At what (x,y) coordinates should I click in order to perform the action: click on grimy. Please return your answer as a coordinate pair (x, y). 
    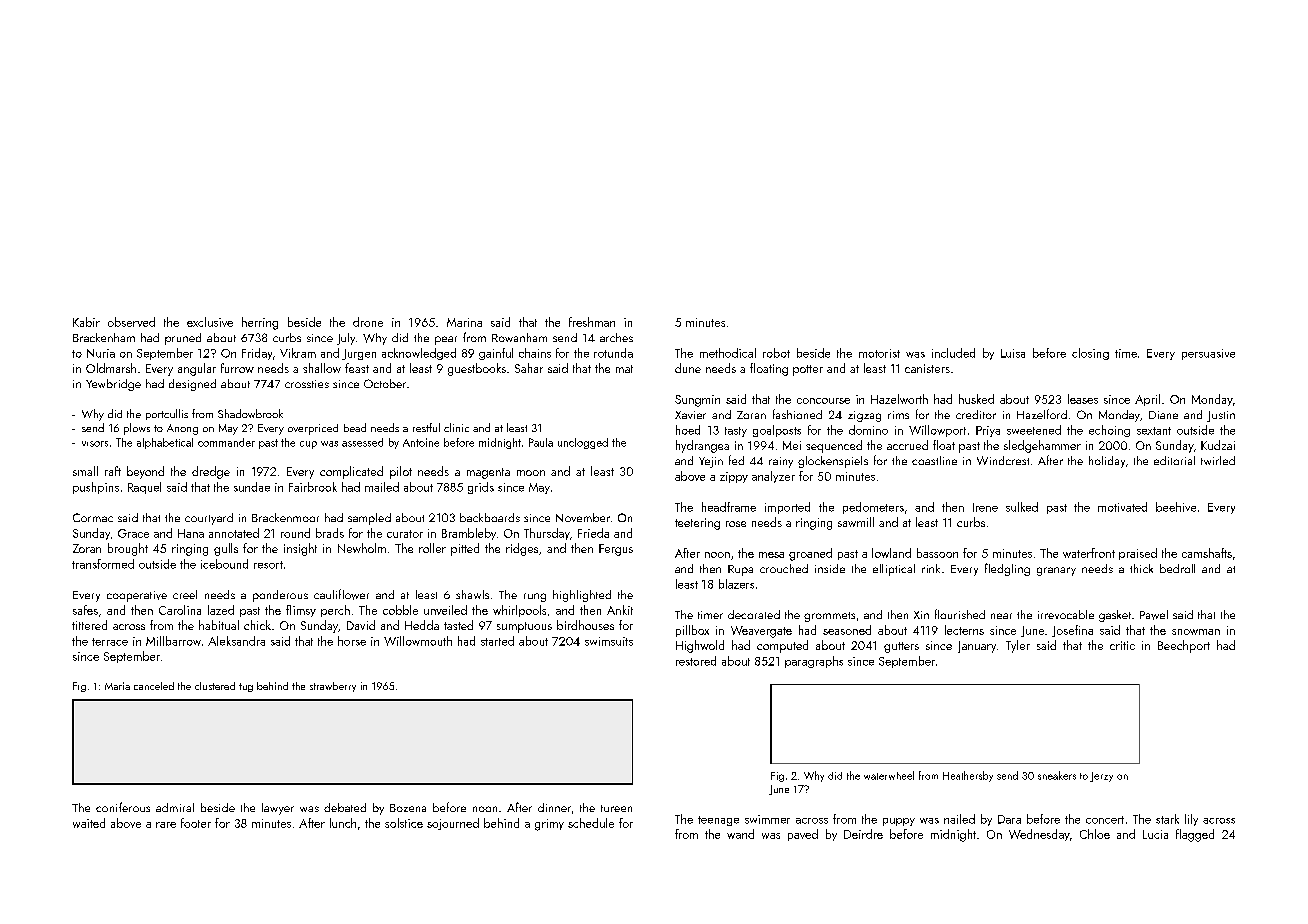
    Looking at the image, I should click on (549, 825).
